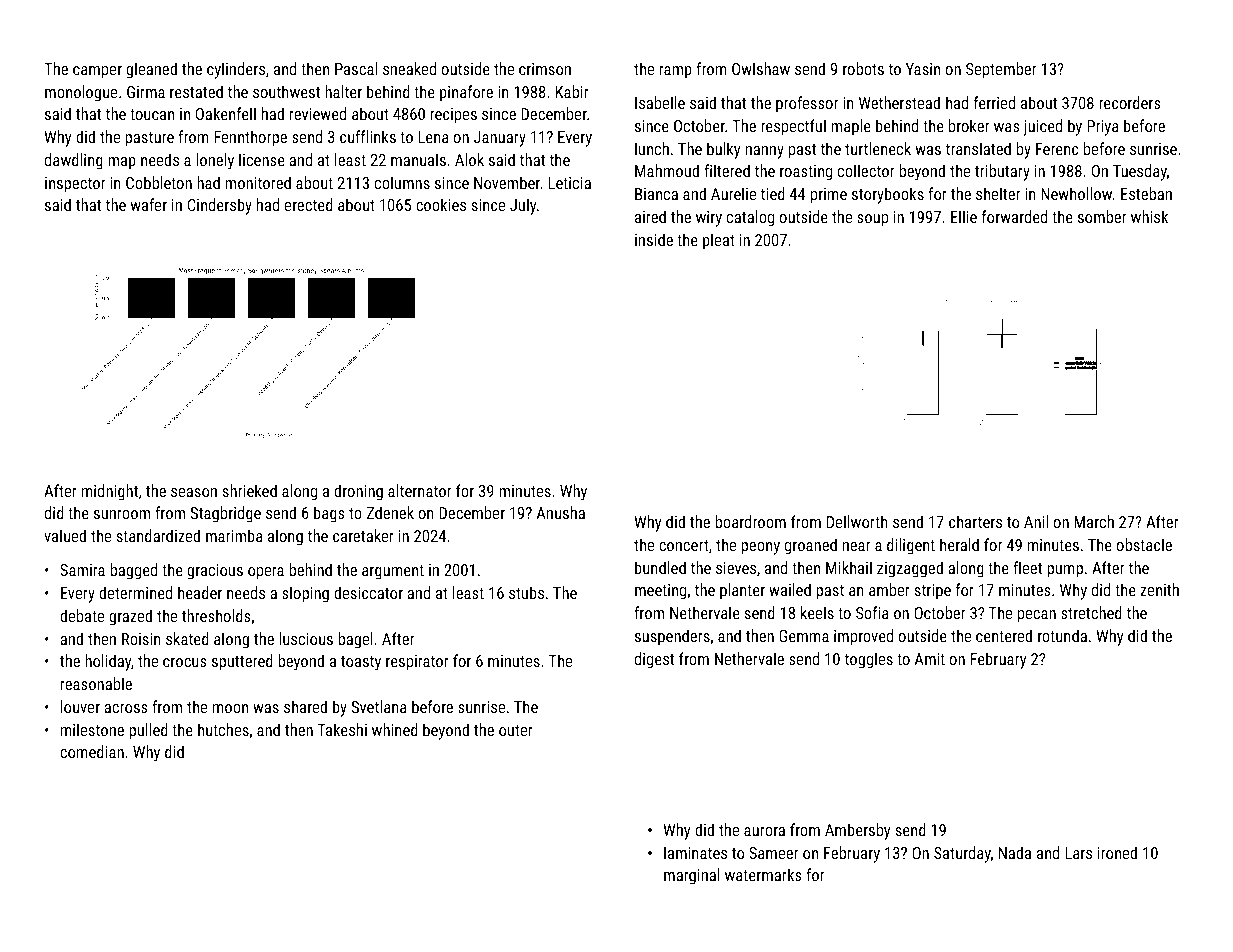 This document has height=952, width=1233. Describe the element at coordinates (526, 592) in the document. I see `stubs` at that location.
